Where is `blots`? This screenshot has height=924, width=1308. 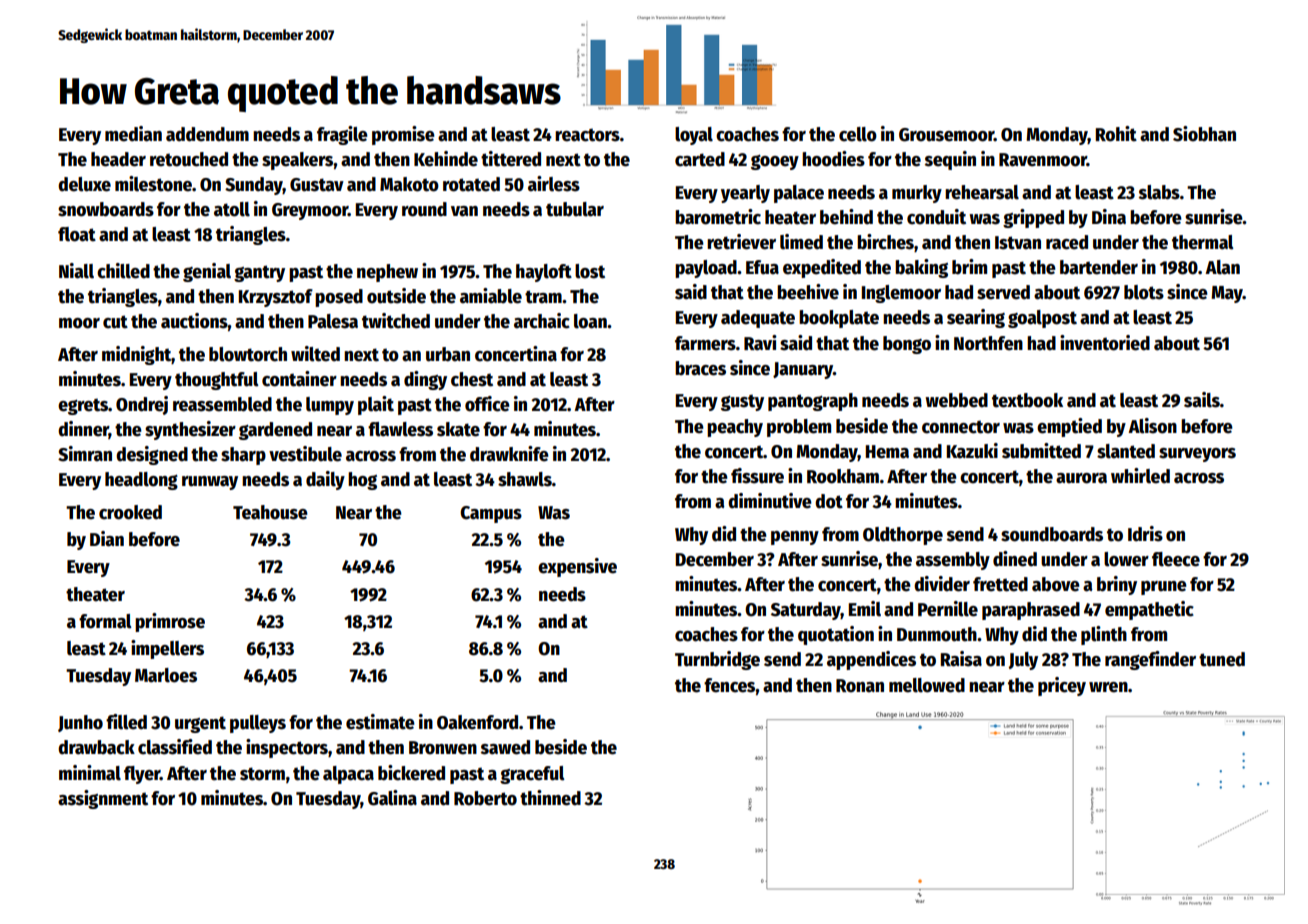
blots is located at coordinates (1144, 292).
